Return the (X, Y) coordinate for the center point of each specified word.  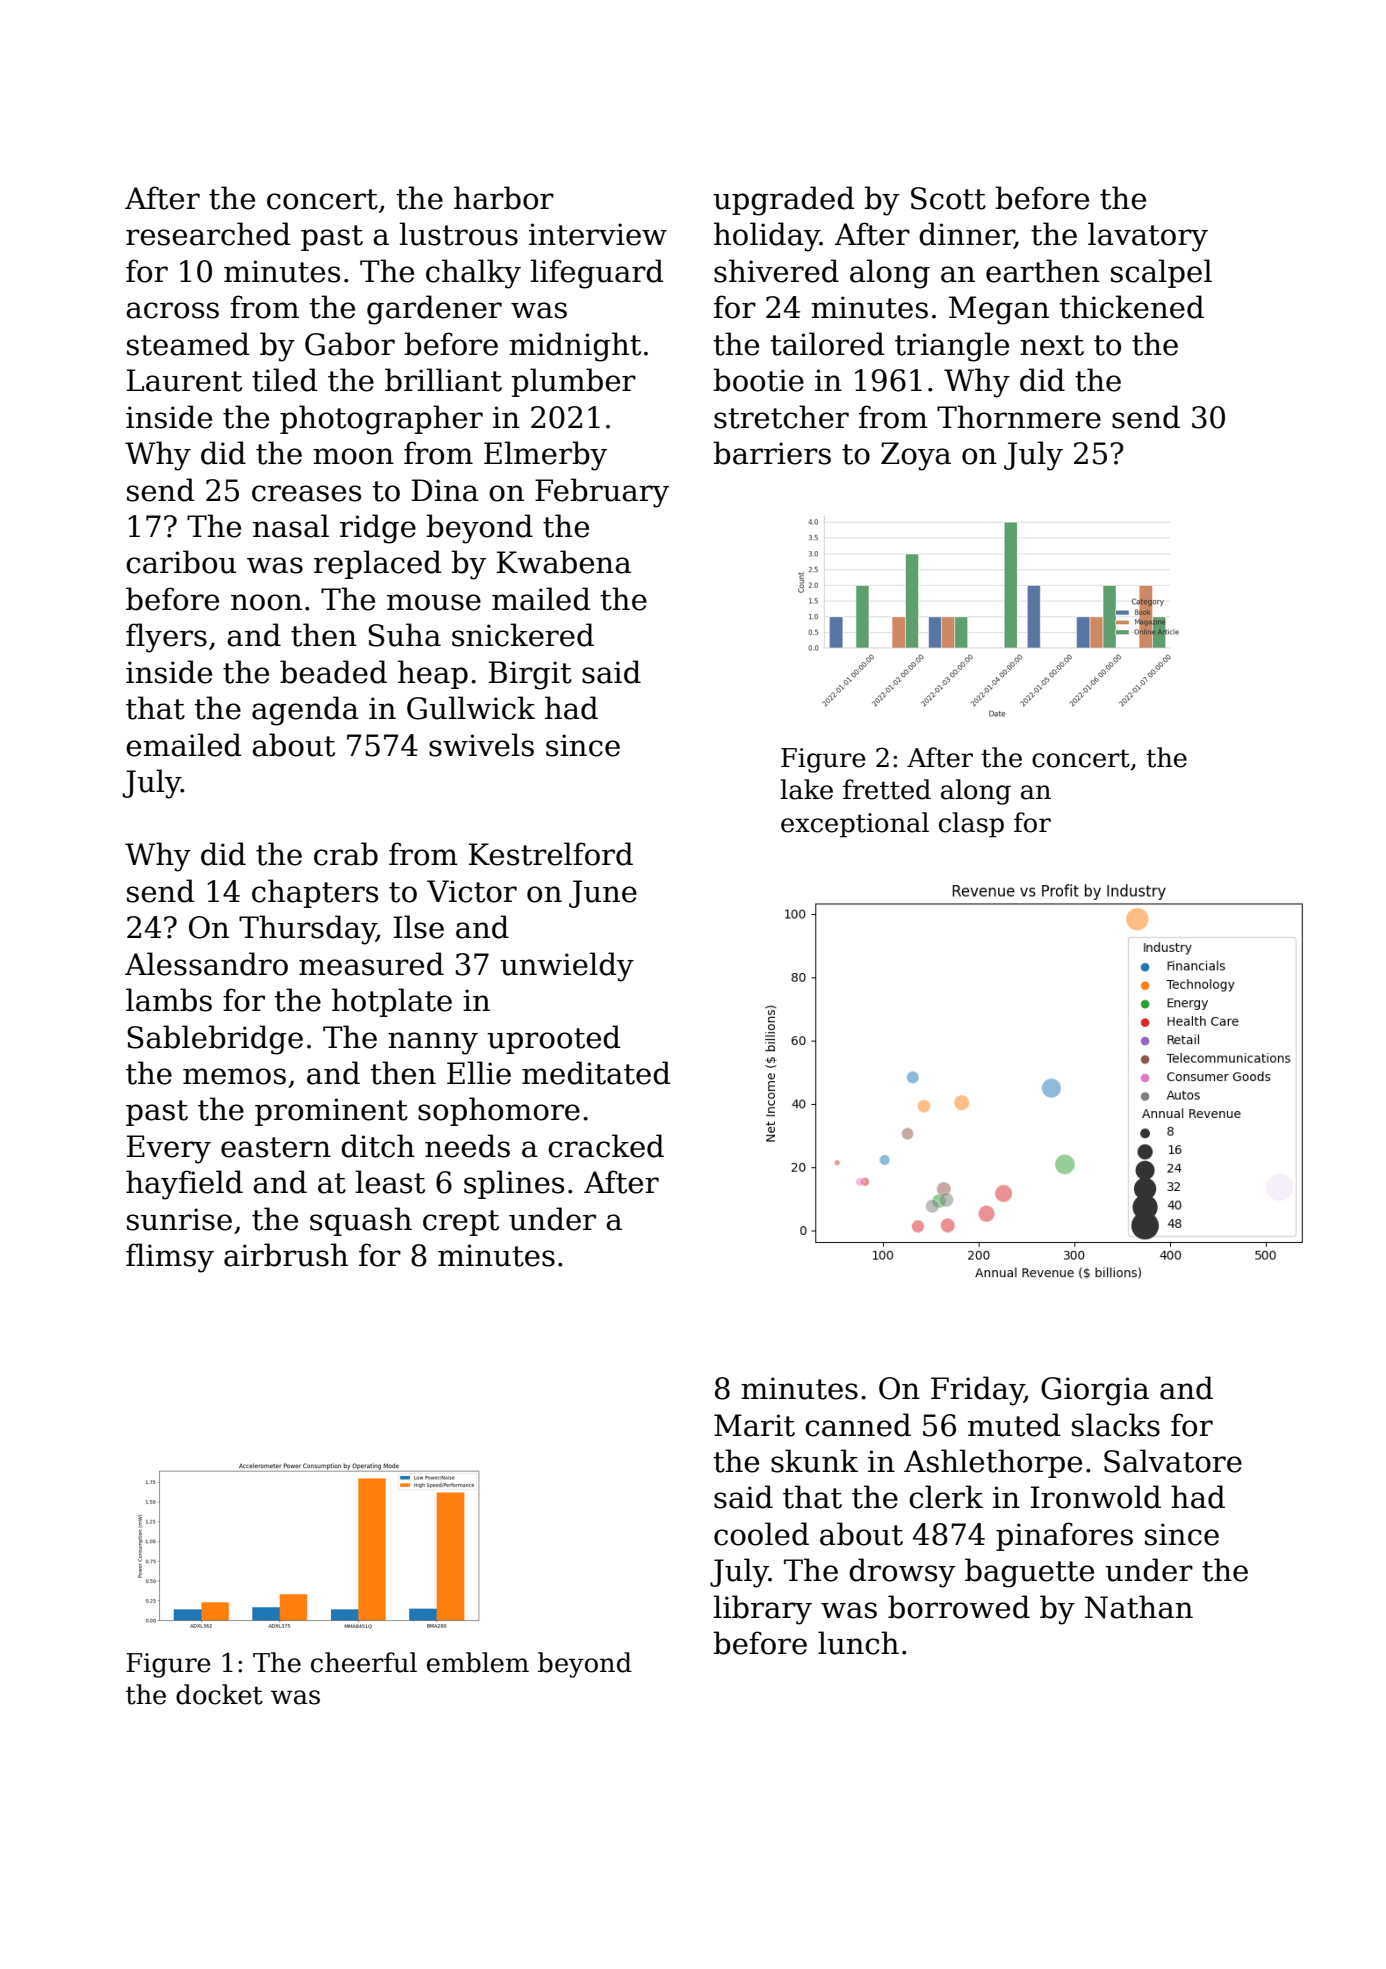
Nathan (1139, 1607)
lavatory (1148, 237)
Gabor (350, 344)
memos (234, 1076)
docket (219, 1694)
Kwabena (564, 562)
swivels (481, 745)
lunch (858, 1643)
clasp (971, 825)
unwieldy (567, 967)
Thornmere (1019, 417)
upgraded (783, 201)
